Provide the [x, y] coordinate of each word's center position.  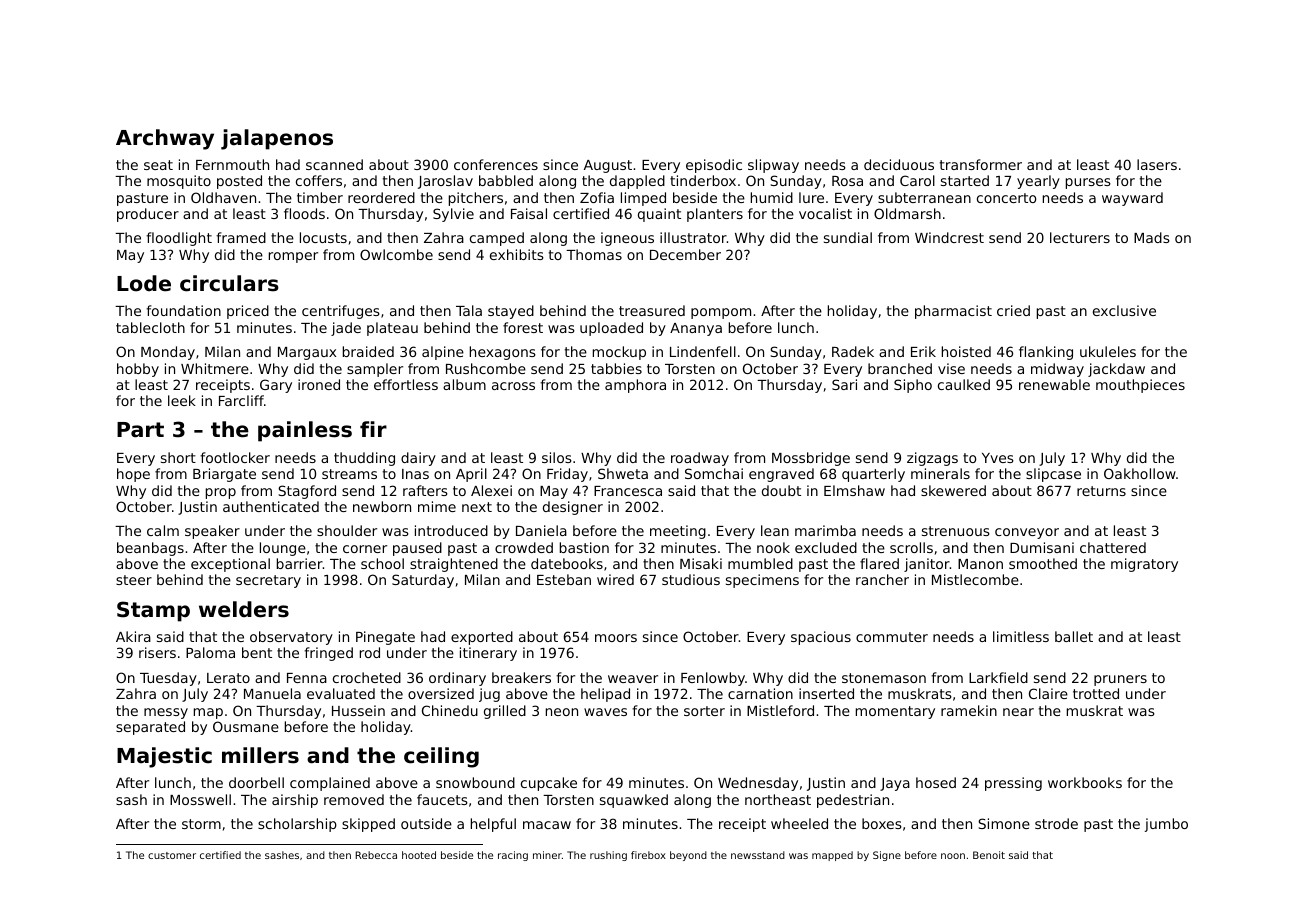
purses [1088, 183]
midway [1057, 370]
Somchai [714, 473]
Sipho [913, 386]
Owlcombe [396, 254]
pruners [1120, 680]
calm [163, 530]
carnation [760, 693]
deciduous [899, 164]
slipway [773, 166]
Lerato [228, 678]
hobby [138, 370]
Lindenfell [703, 351]
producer [148, 215]
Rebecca [376, 855]
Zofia [597, 197]
